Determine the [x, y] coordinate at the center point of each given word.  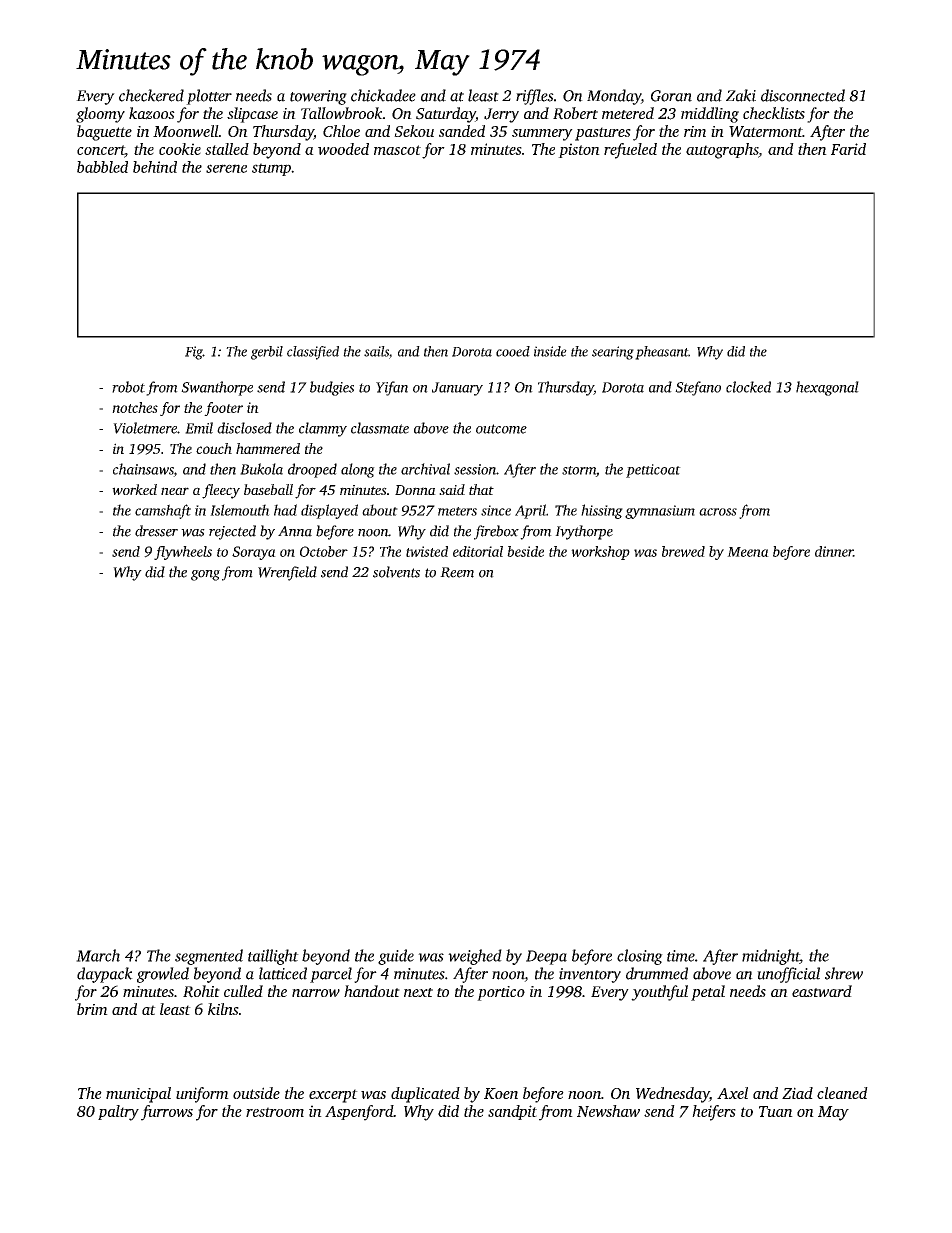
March [98, 955]
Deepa [546, 957]
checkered [151, 95]
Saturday [446, 115]
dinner [834, 551]
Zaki [741, 95]
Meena [748, 552]
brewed [683, 551]
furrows [167, 1113]
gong [205, 575]
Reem [457, 572]
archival [425, 469]
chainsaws [143, 470]
